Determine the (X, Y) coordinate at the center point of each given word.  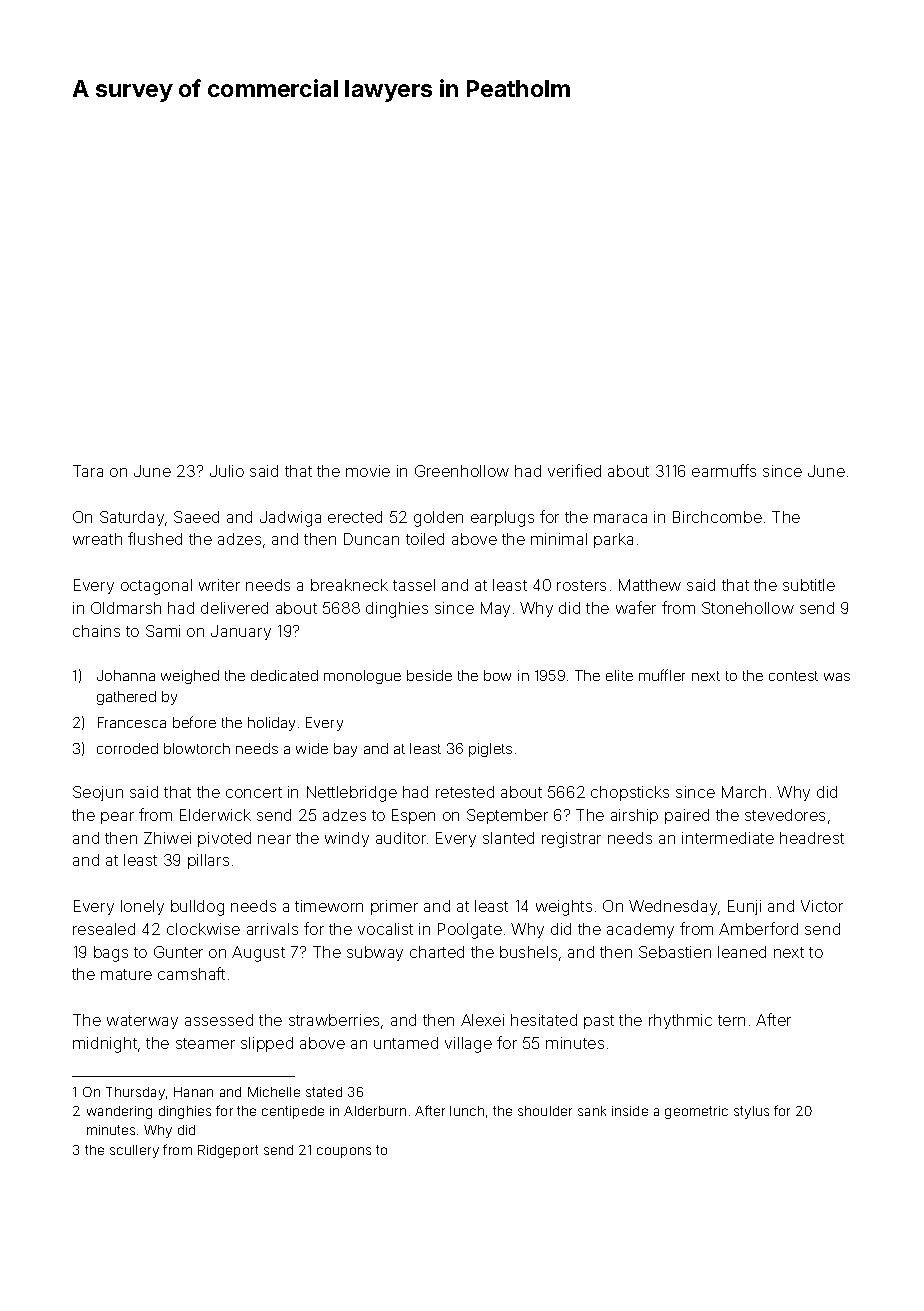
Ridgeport (228, 1151)
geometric (696, 1112)
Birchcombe (717, 517)
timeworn (329, 906)
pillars (208, 861)
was (837, 677)
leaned (742, 952)
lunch (467, 1111)
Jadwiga (290, 519)
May (495, 609)
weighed (190, 677)
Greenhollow (462, 471)
